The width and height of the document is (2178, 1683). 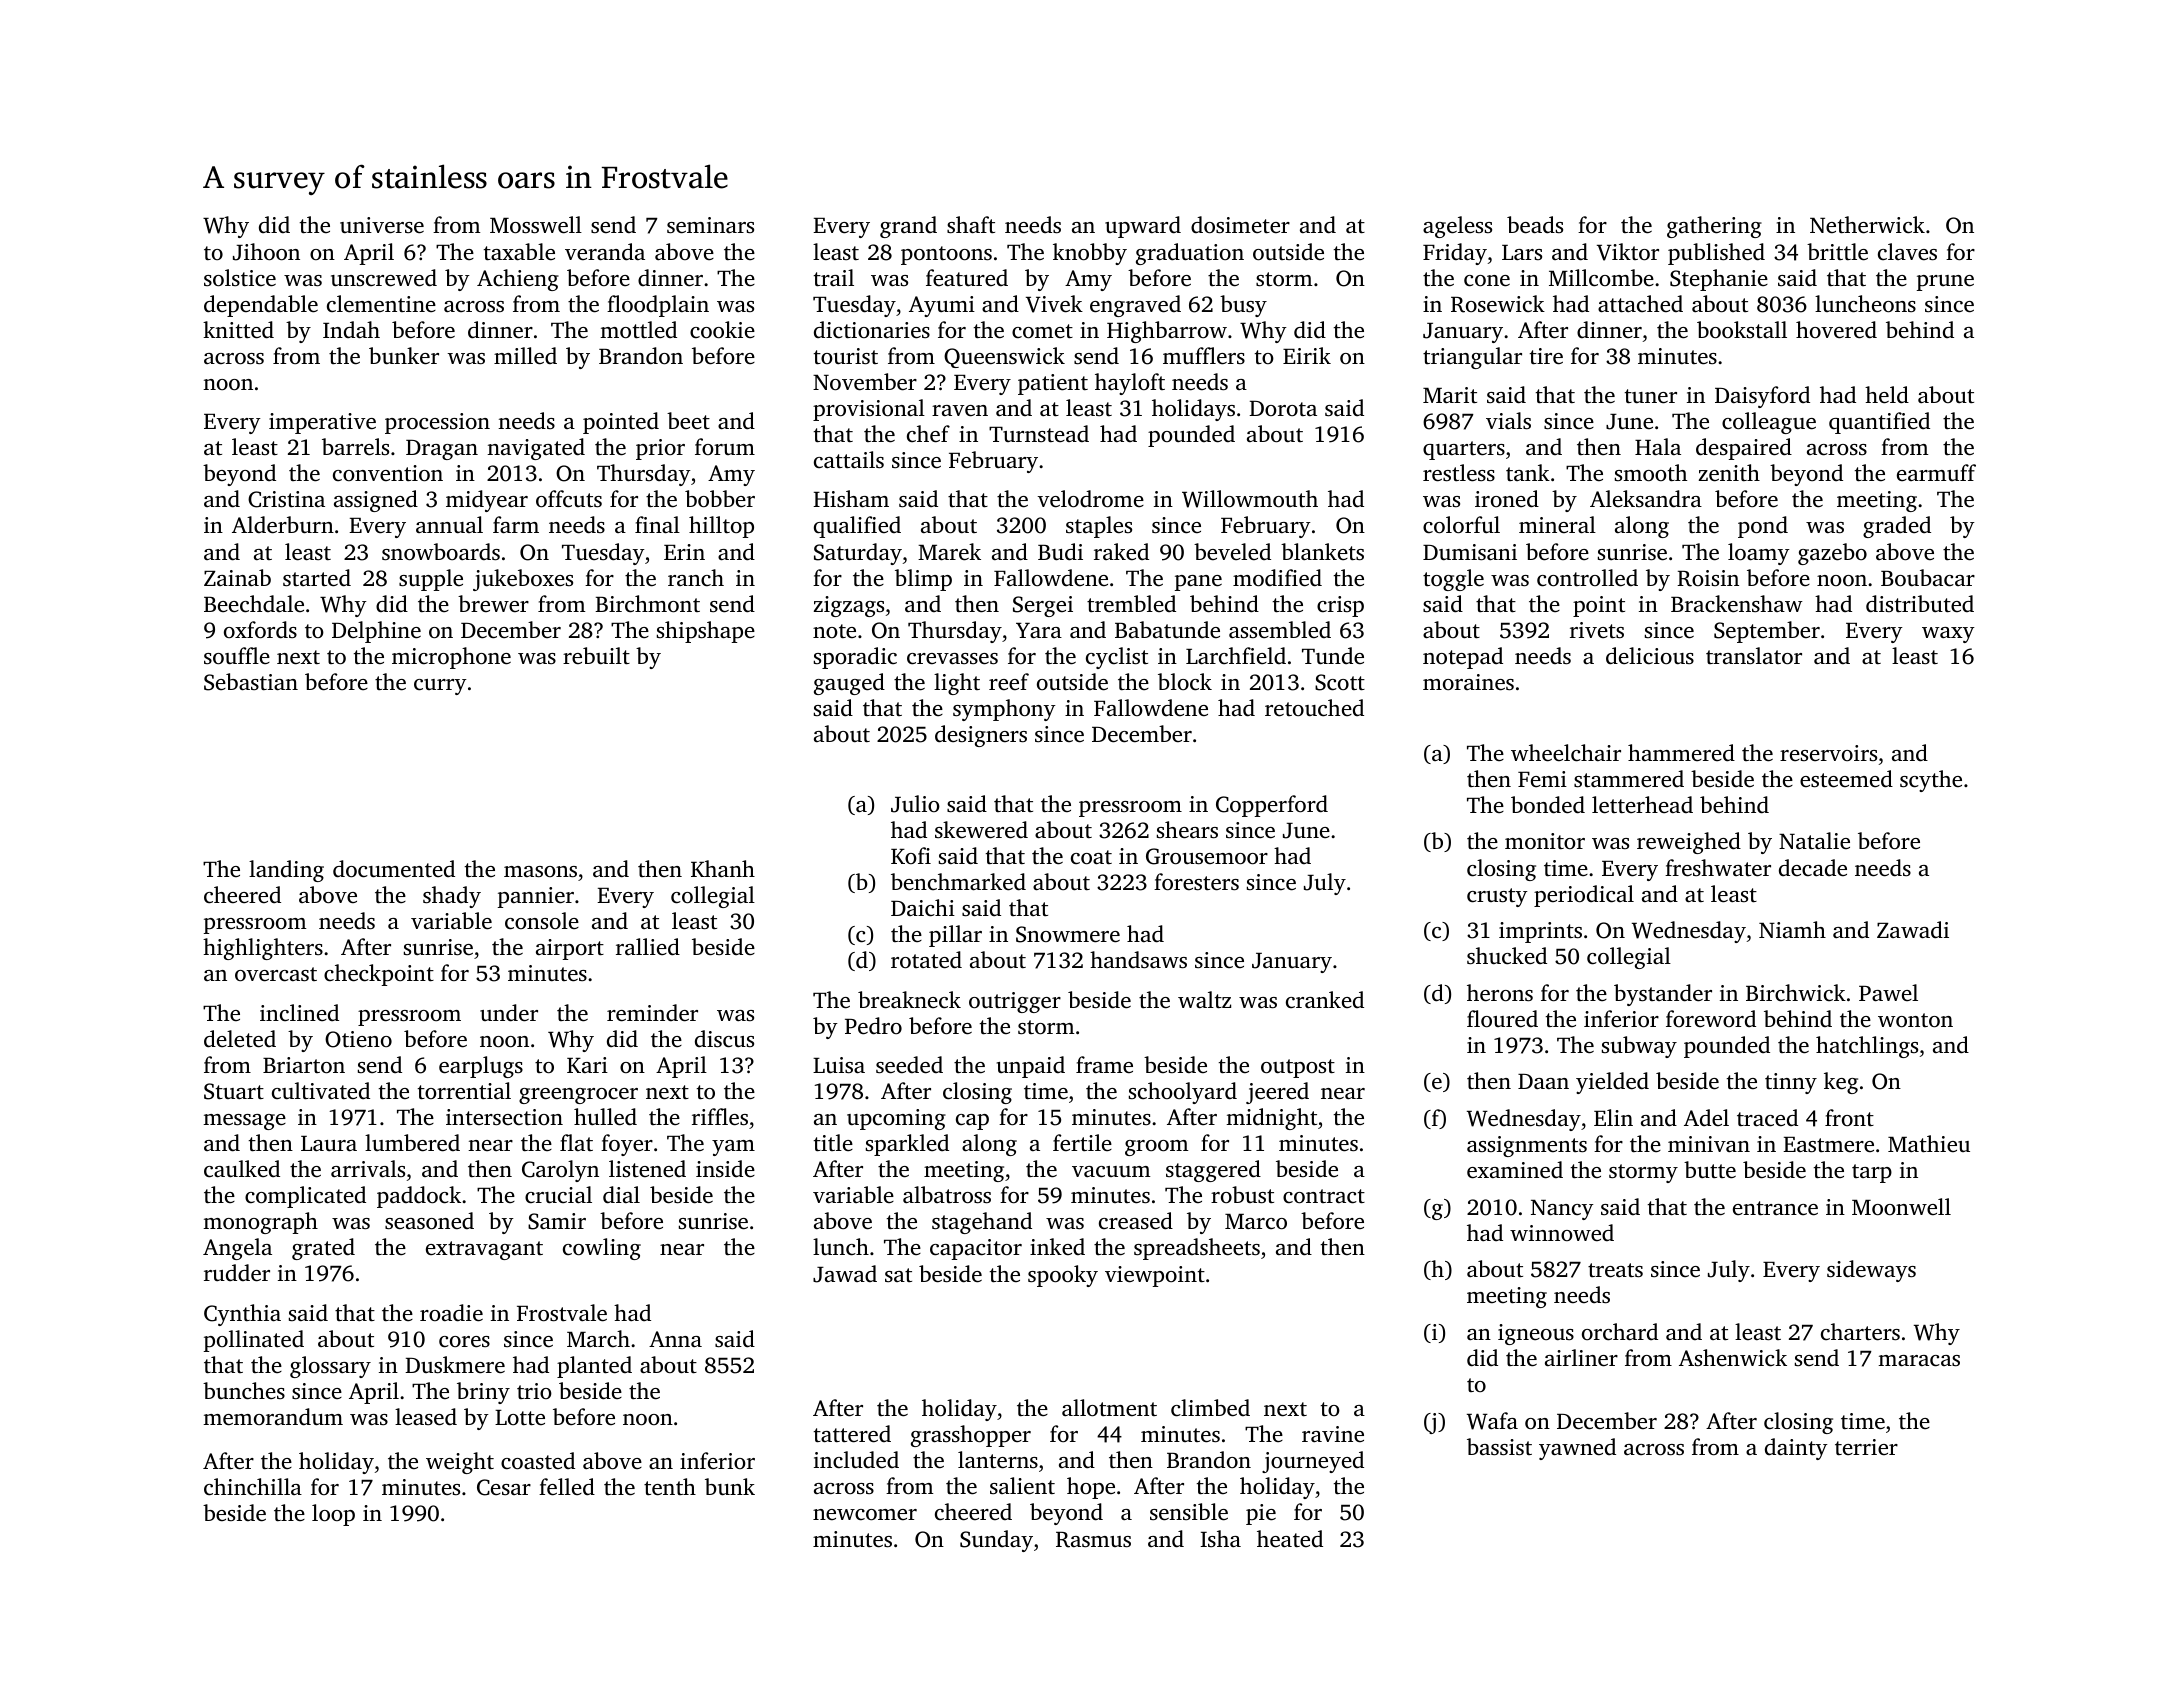 What do you see at coordinates (1867, 225) in the document?
I see `Netherwick` at bounding box center [1867, 225].
